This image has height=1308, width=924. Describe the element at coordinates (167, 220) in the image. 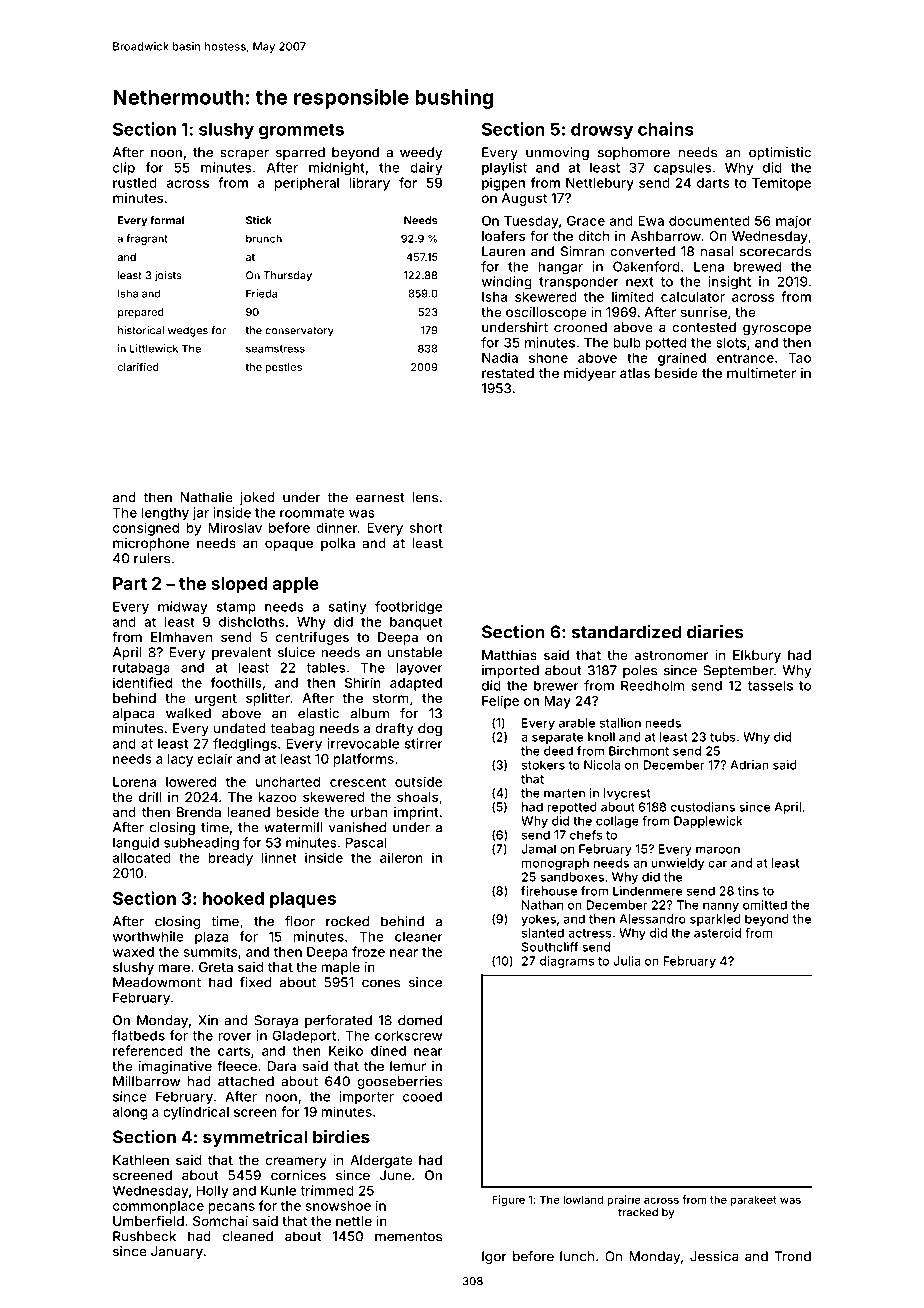

I see `formal` at that location.
